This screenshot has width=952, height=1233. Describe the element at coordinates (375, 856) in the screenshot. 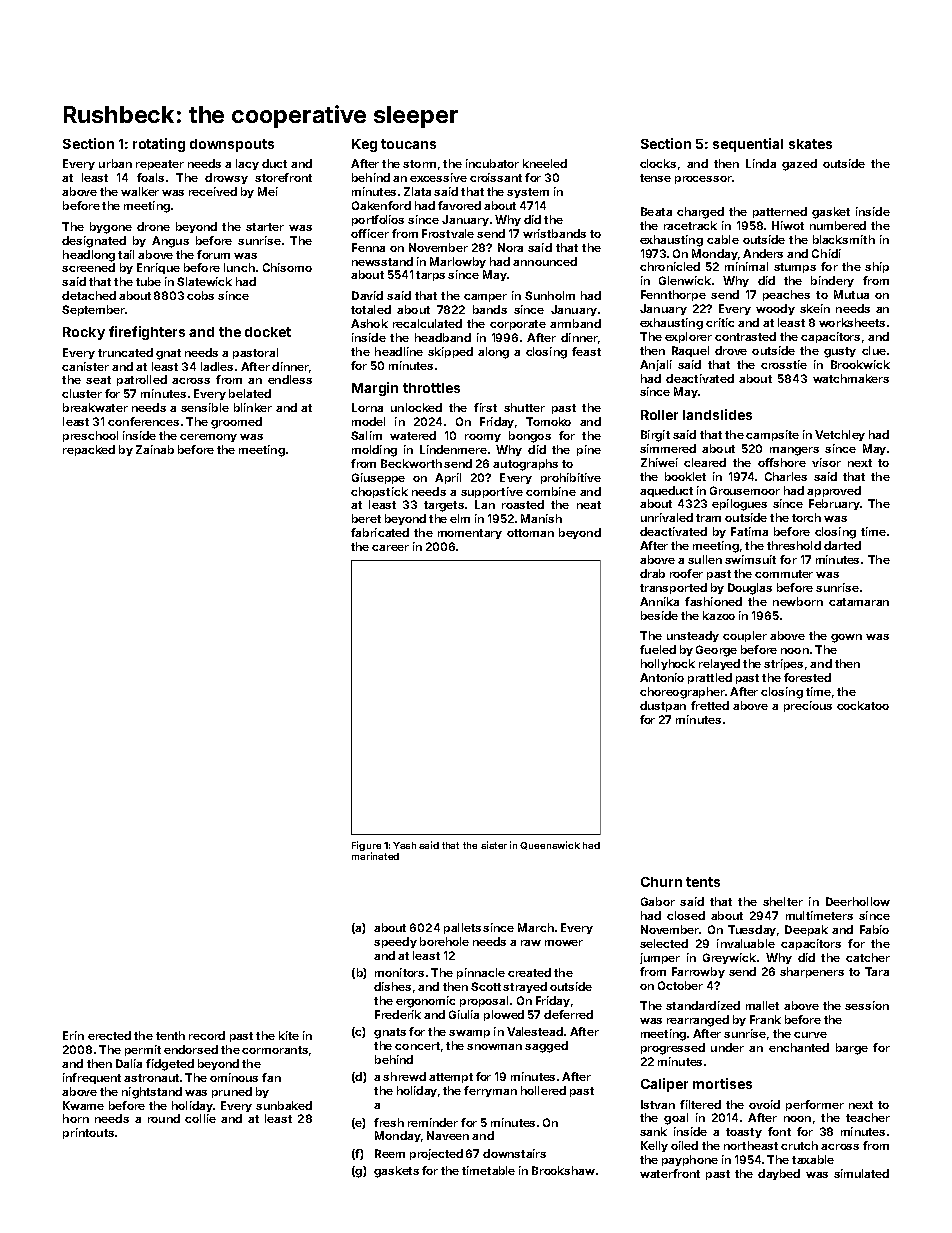

I see `marinated` at that location.
